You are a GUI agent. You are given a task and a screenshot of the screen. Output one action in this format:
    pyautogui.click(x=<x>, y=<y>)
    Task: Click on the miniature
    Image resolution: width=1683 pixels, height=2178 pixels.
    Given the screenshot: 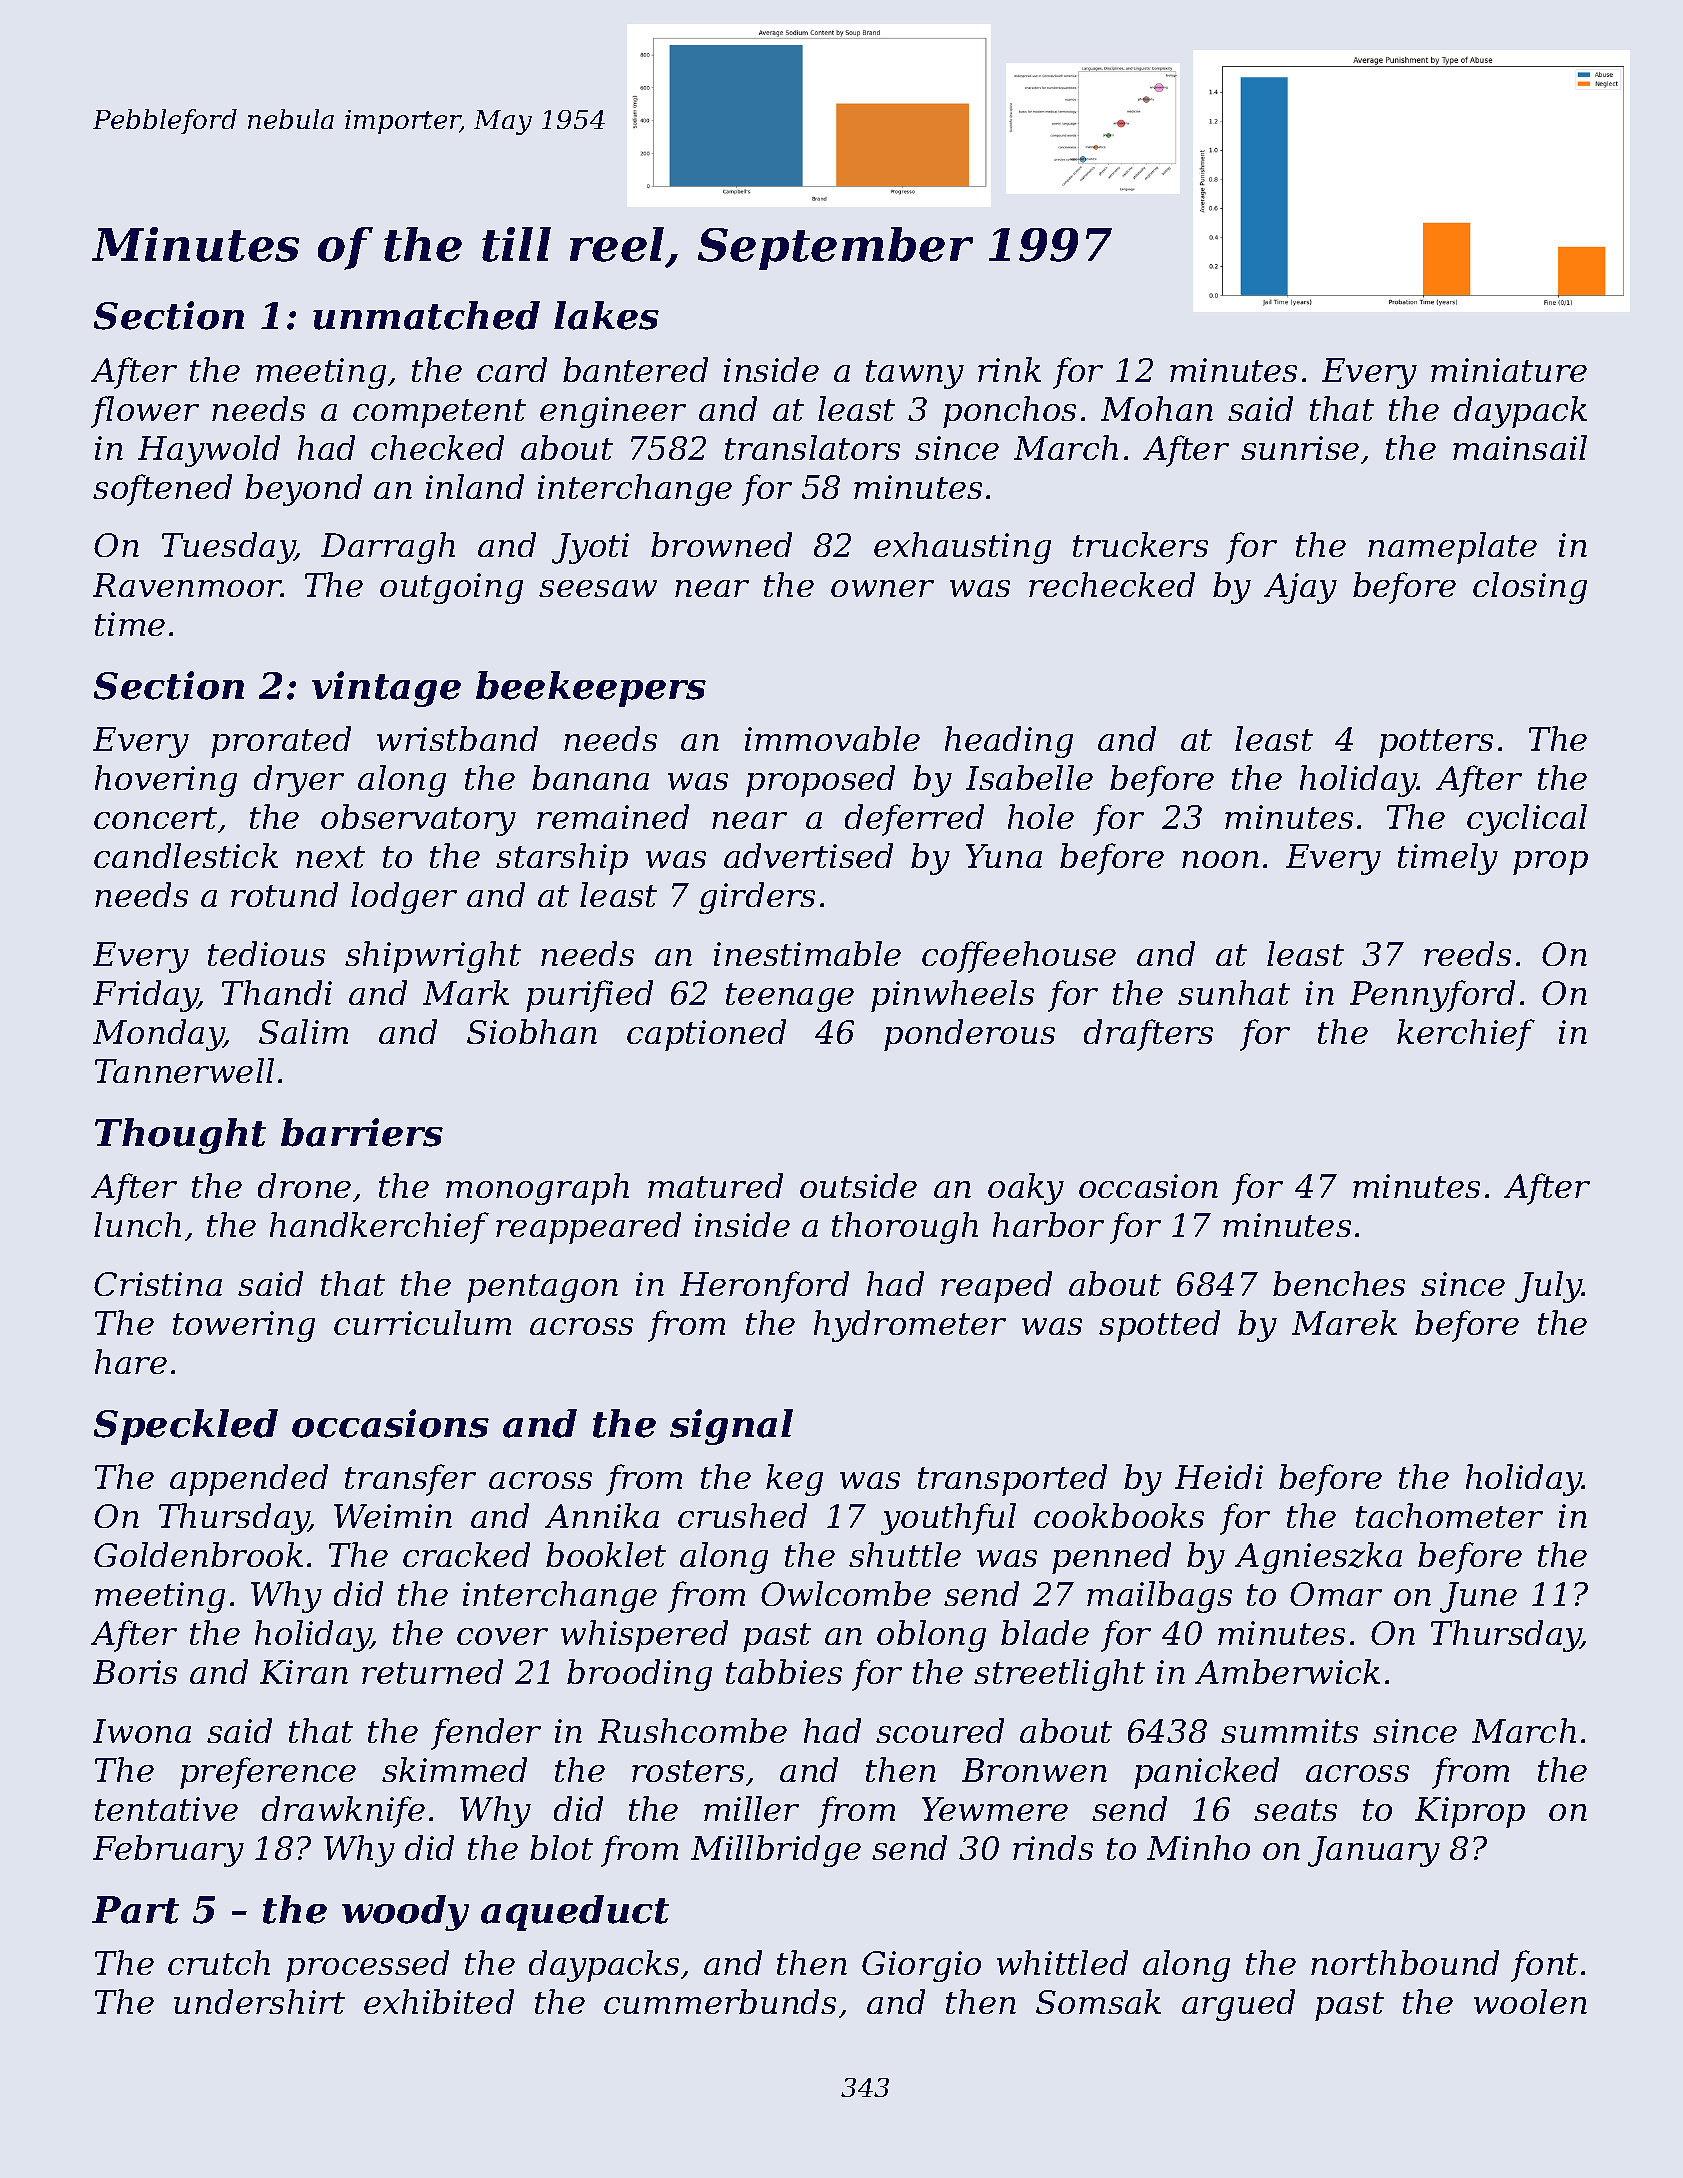 What is the action you would take?
    pyautogui.click(x=1509, y=370)
